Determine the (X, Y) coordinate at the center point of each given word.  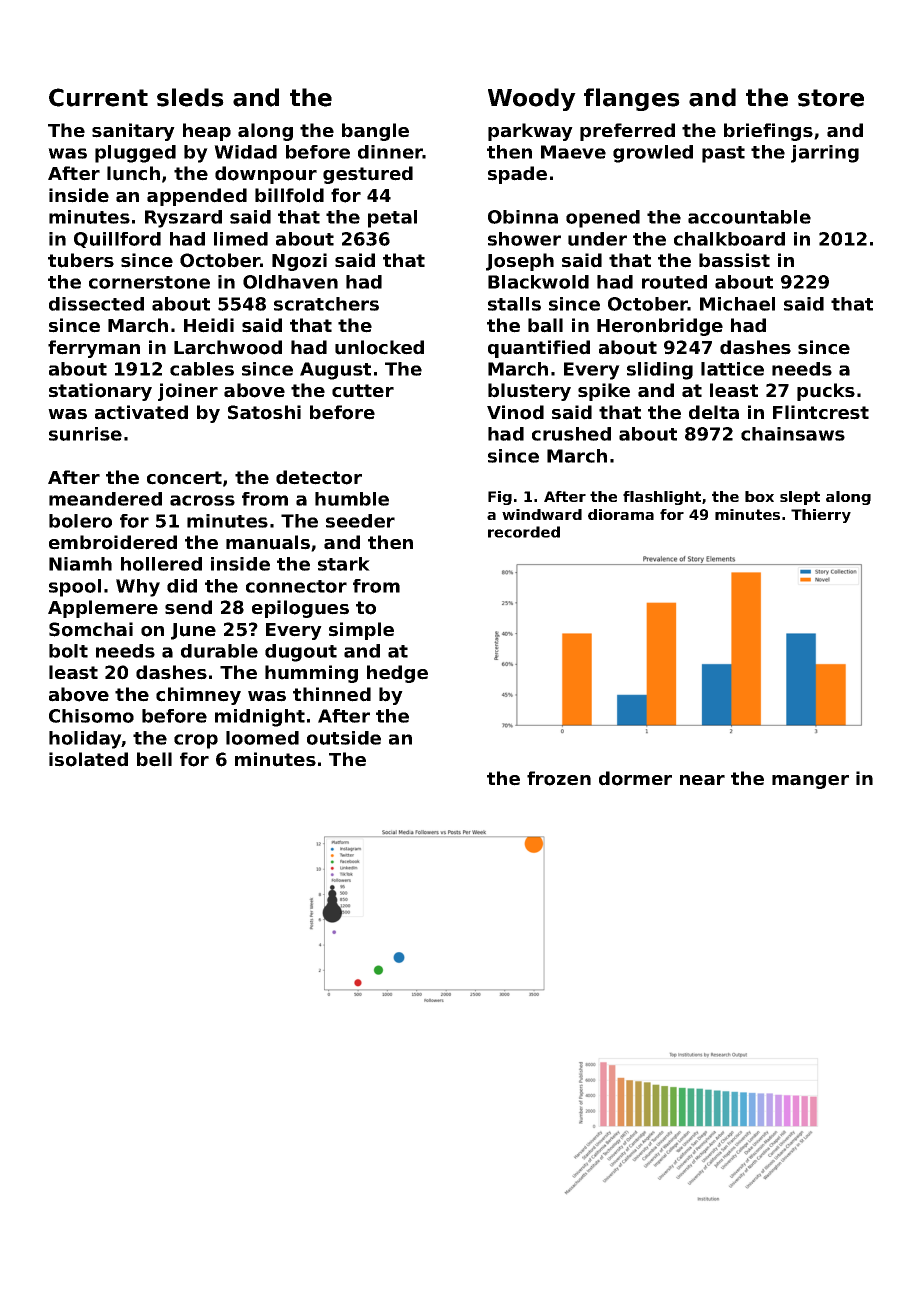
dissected (96, 304)
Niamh (80, 564)
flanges (632, 99)
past (723, 154)
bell (154, 759)
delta (714, 412)
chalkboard (729, 239)
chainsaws (793, 434)
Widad (245, 152)
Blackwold (538, 282)
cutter (363, 391)
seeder (360, 521)
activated (141, 412)
